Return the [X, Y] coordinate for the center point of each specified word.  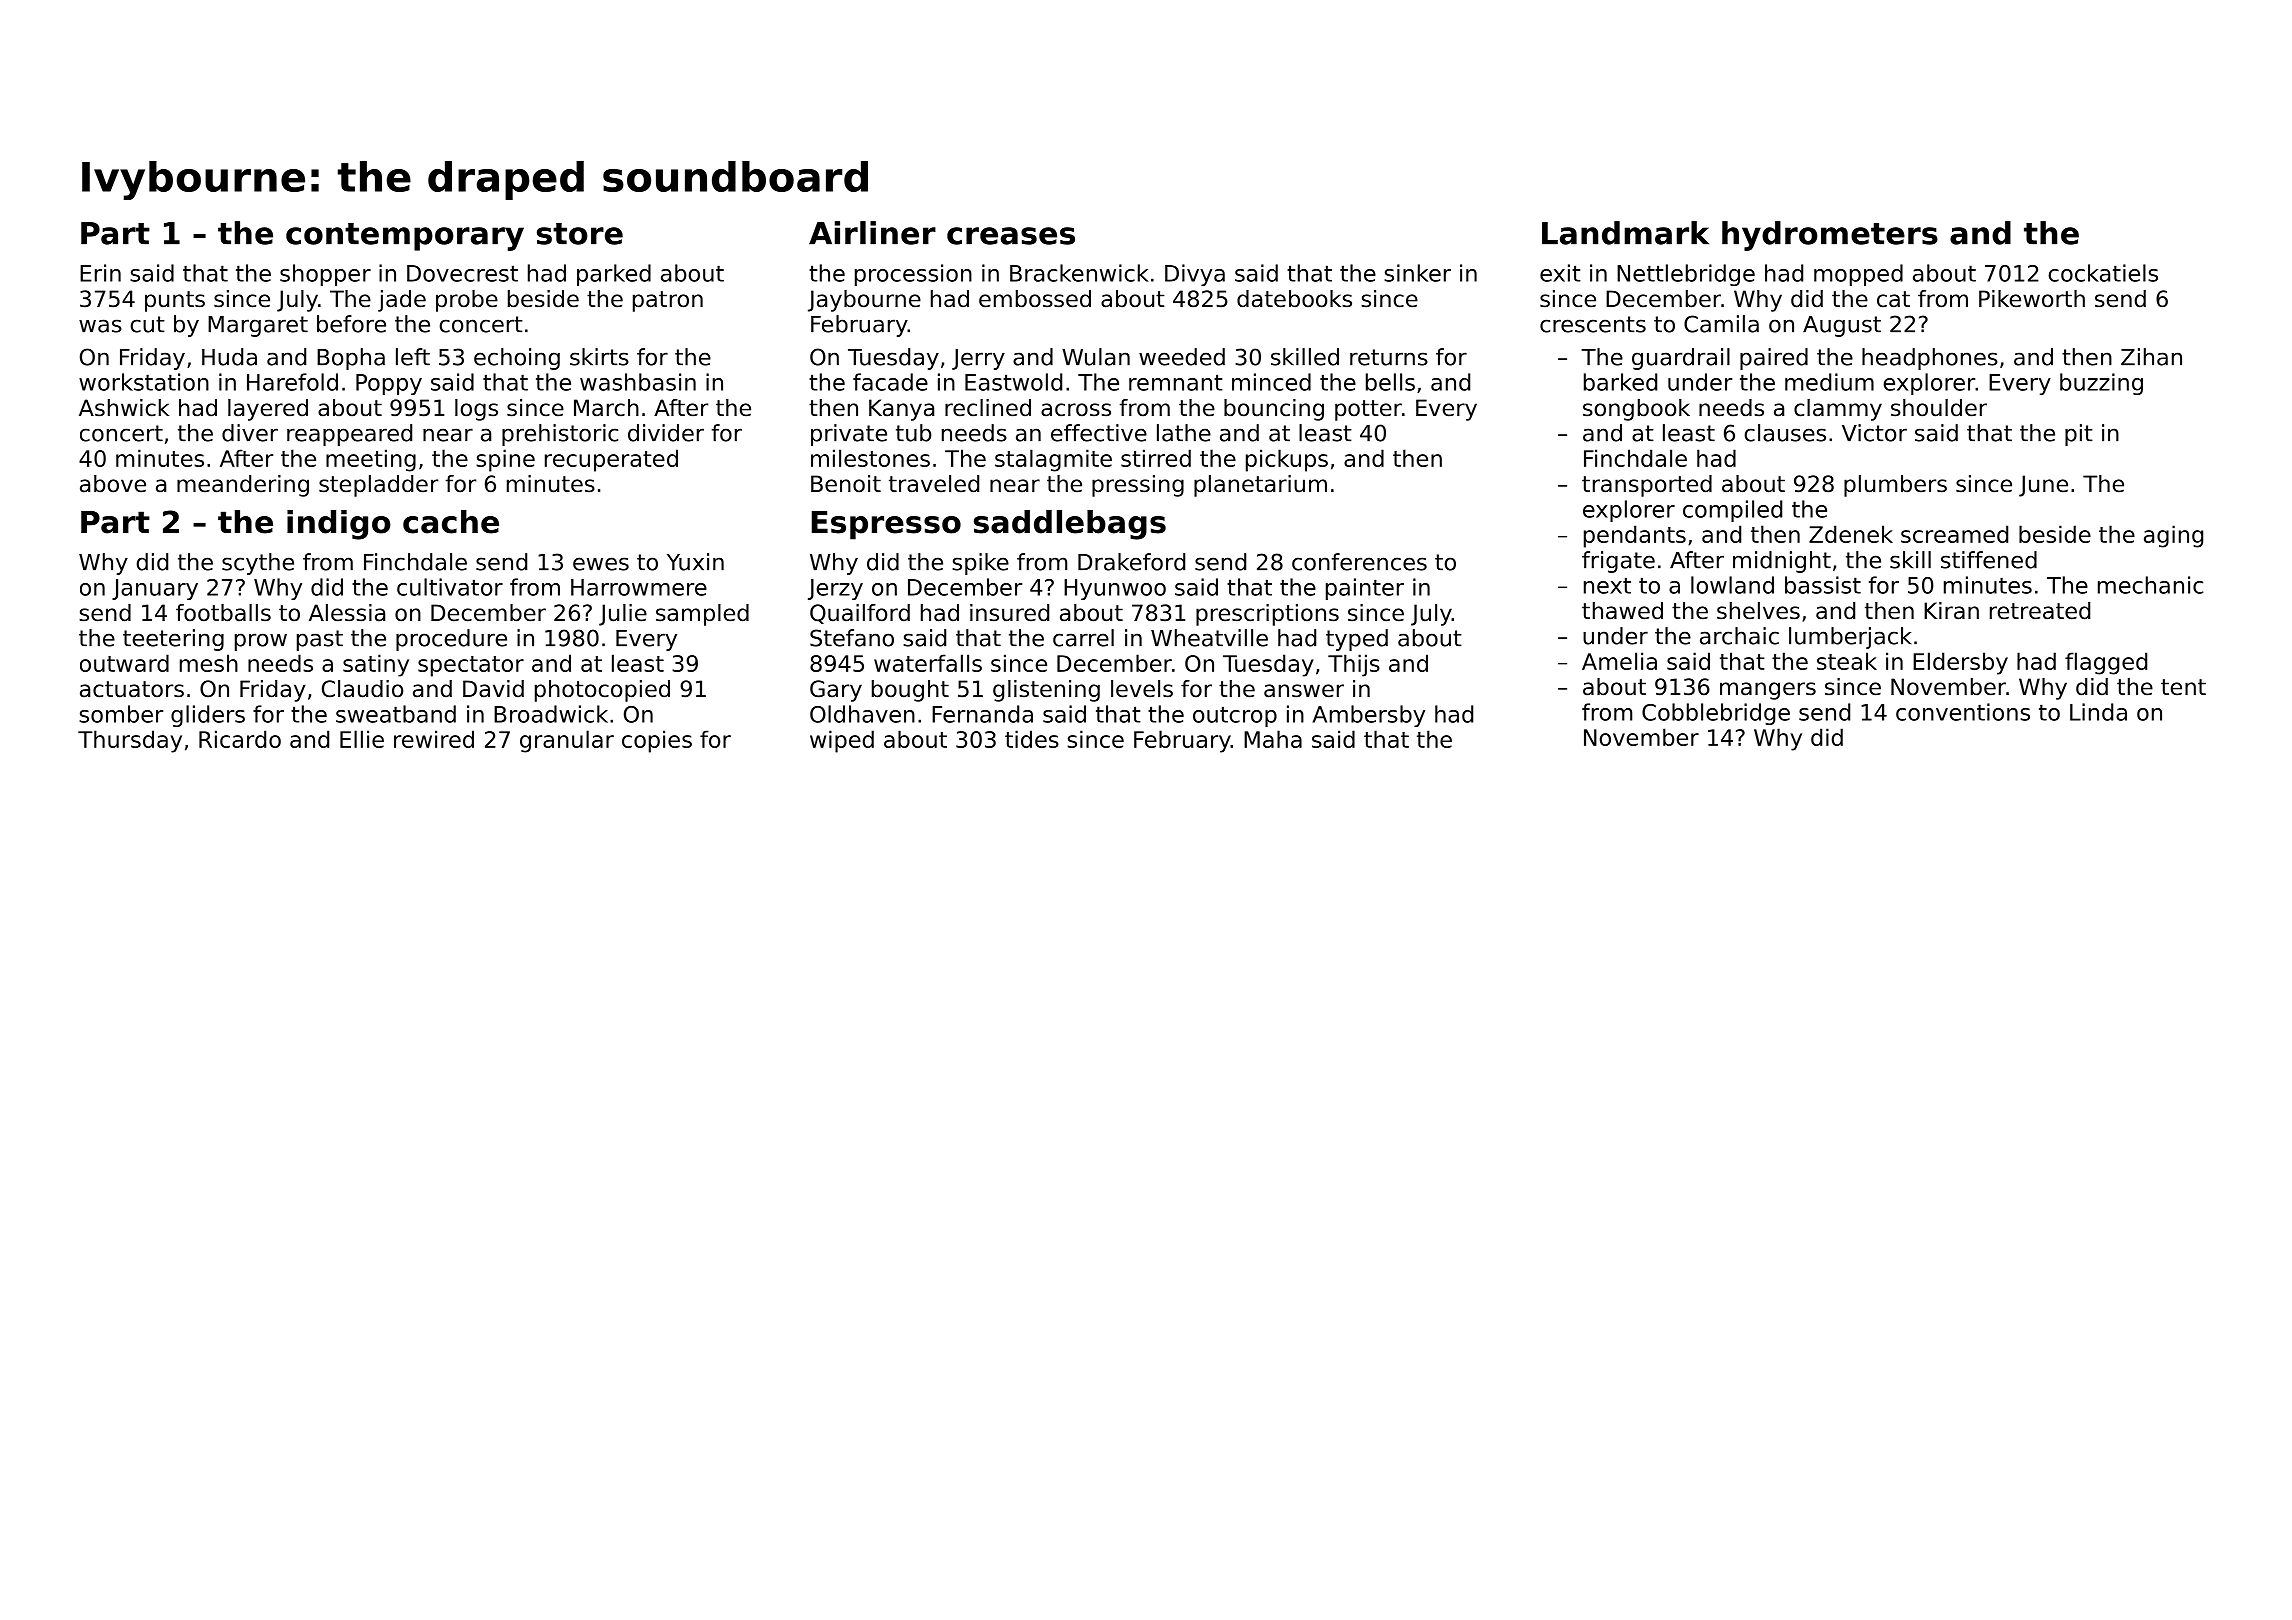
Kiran [1951, 611]
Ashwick [124, 408]
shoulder [1939, 408]
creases [1011, 236]
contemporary [405, 237]
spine [505, 460]
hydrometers [1830, 236]
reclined [988, 408]
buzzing [2101, 384]
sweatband [396, 714]
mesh [209, 663]
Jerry [978, 359]
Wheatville [1209, 638]
